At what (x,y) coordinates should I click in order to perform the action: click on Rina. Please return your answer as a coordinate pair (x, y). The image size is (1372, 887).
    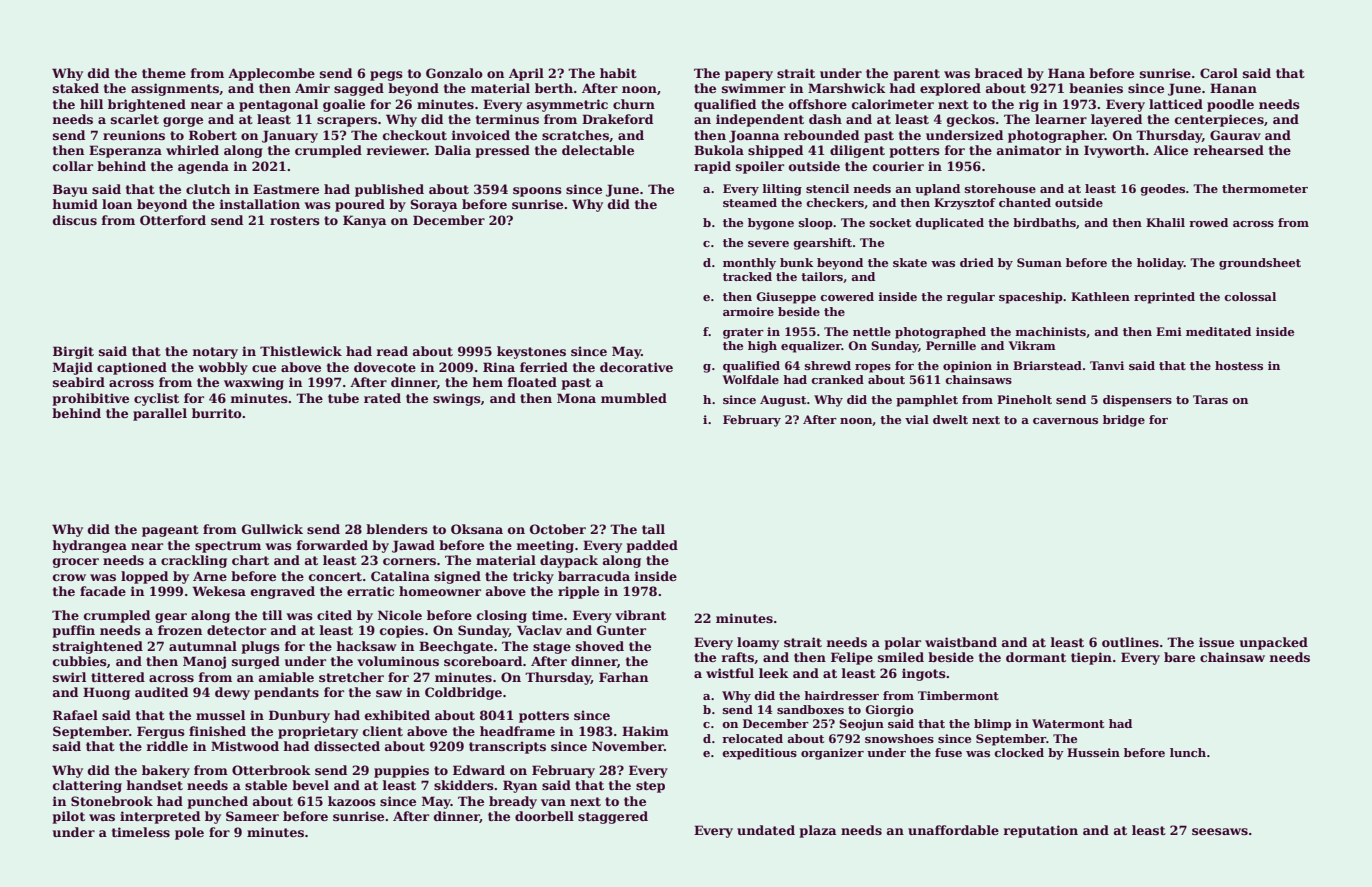
    Looking at the image, I should click on (499, 367).
